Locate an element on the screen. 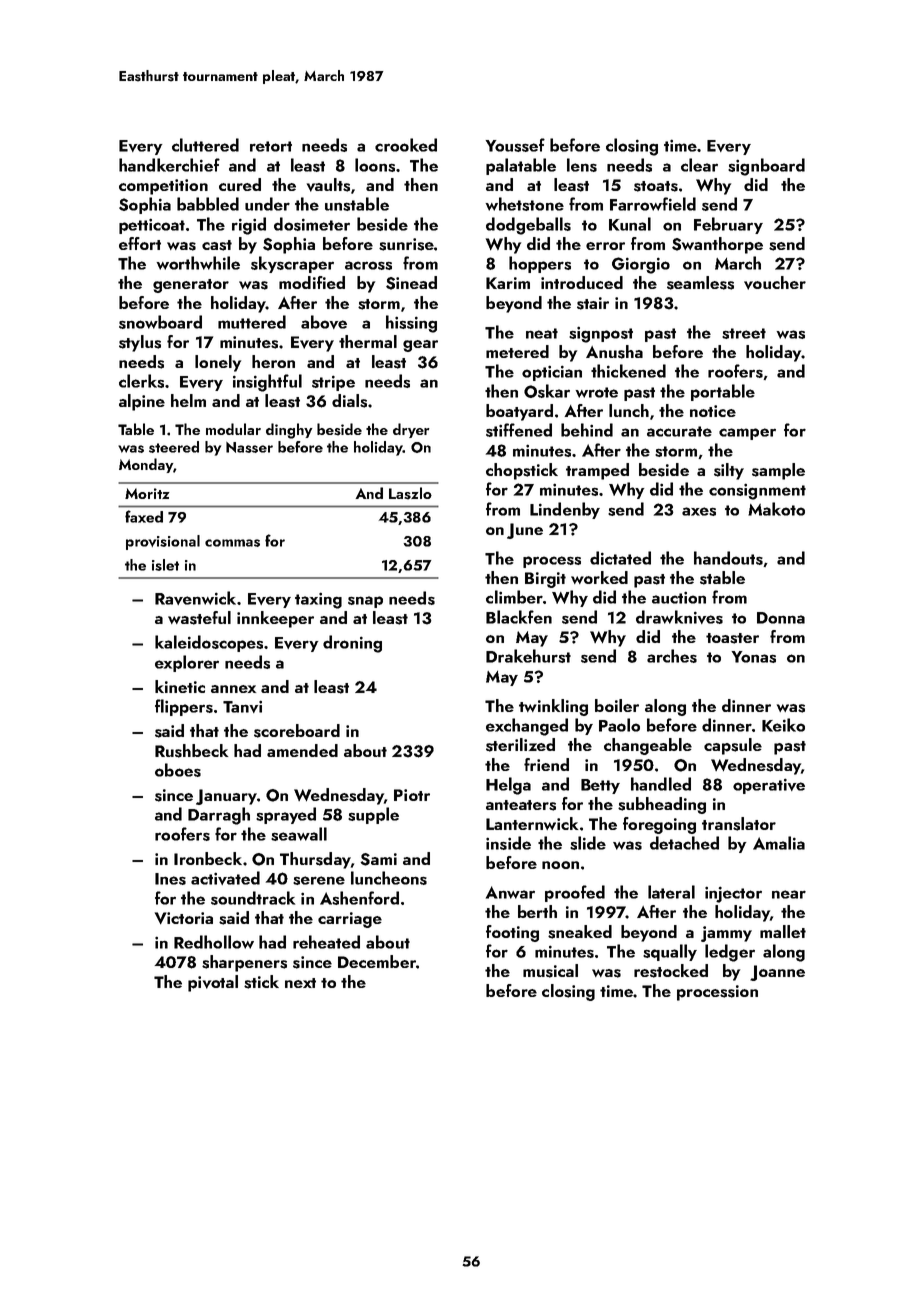 The image size is (924, 1311). June is located at coordinates (525, 531).
